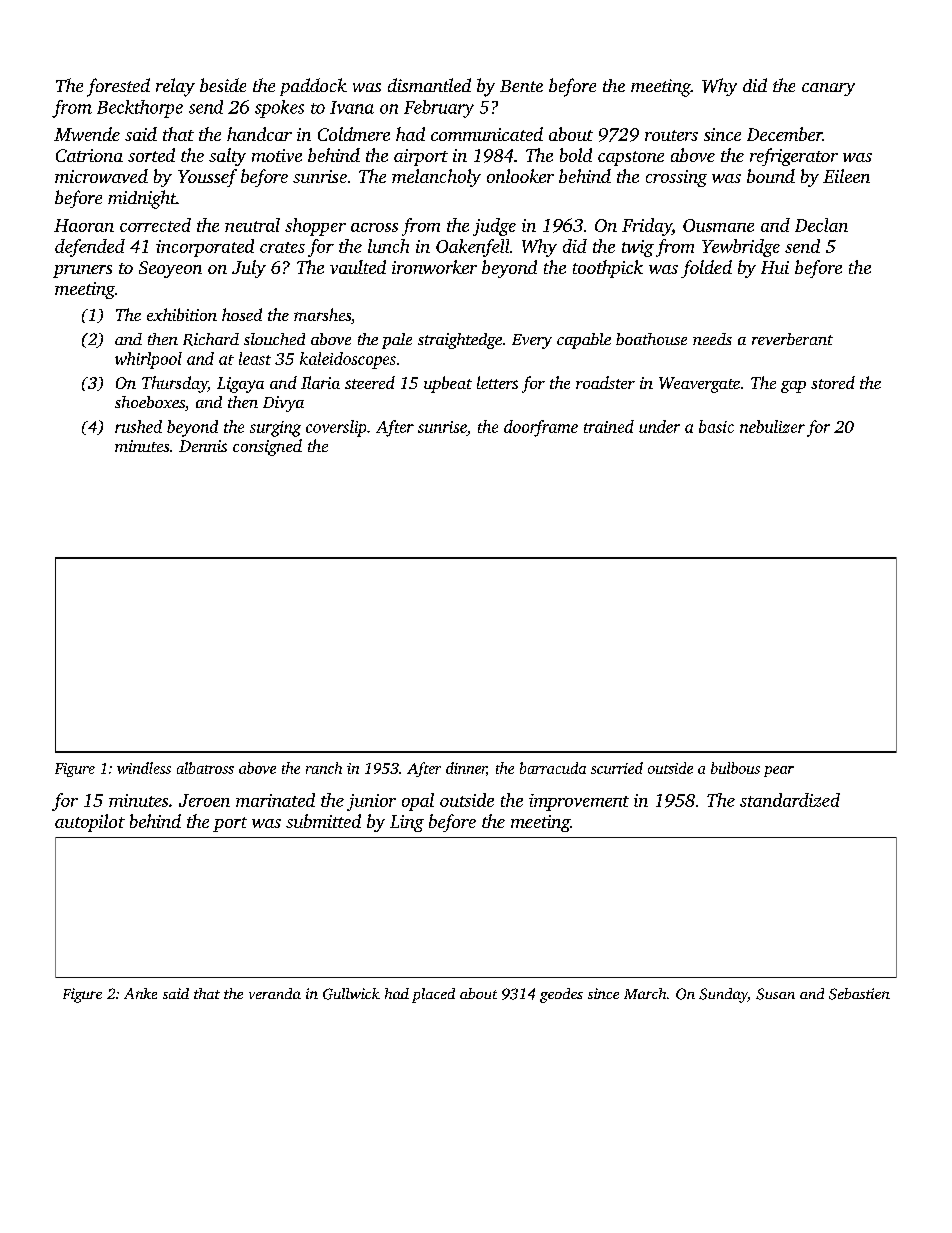 The height and width of the document is (1233, 952). Describe the element at coordinates (772, 426) in the document. I see `nebulizer` at that location.
